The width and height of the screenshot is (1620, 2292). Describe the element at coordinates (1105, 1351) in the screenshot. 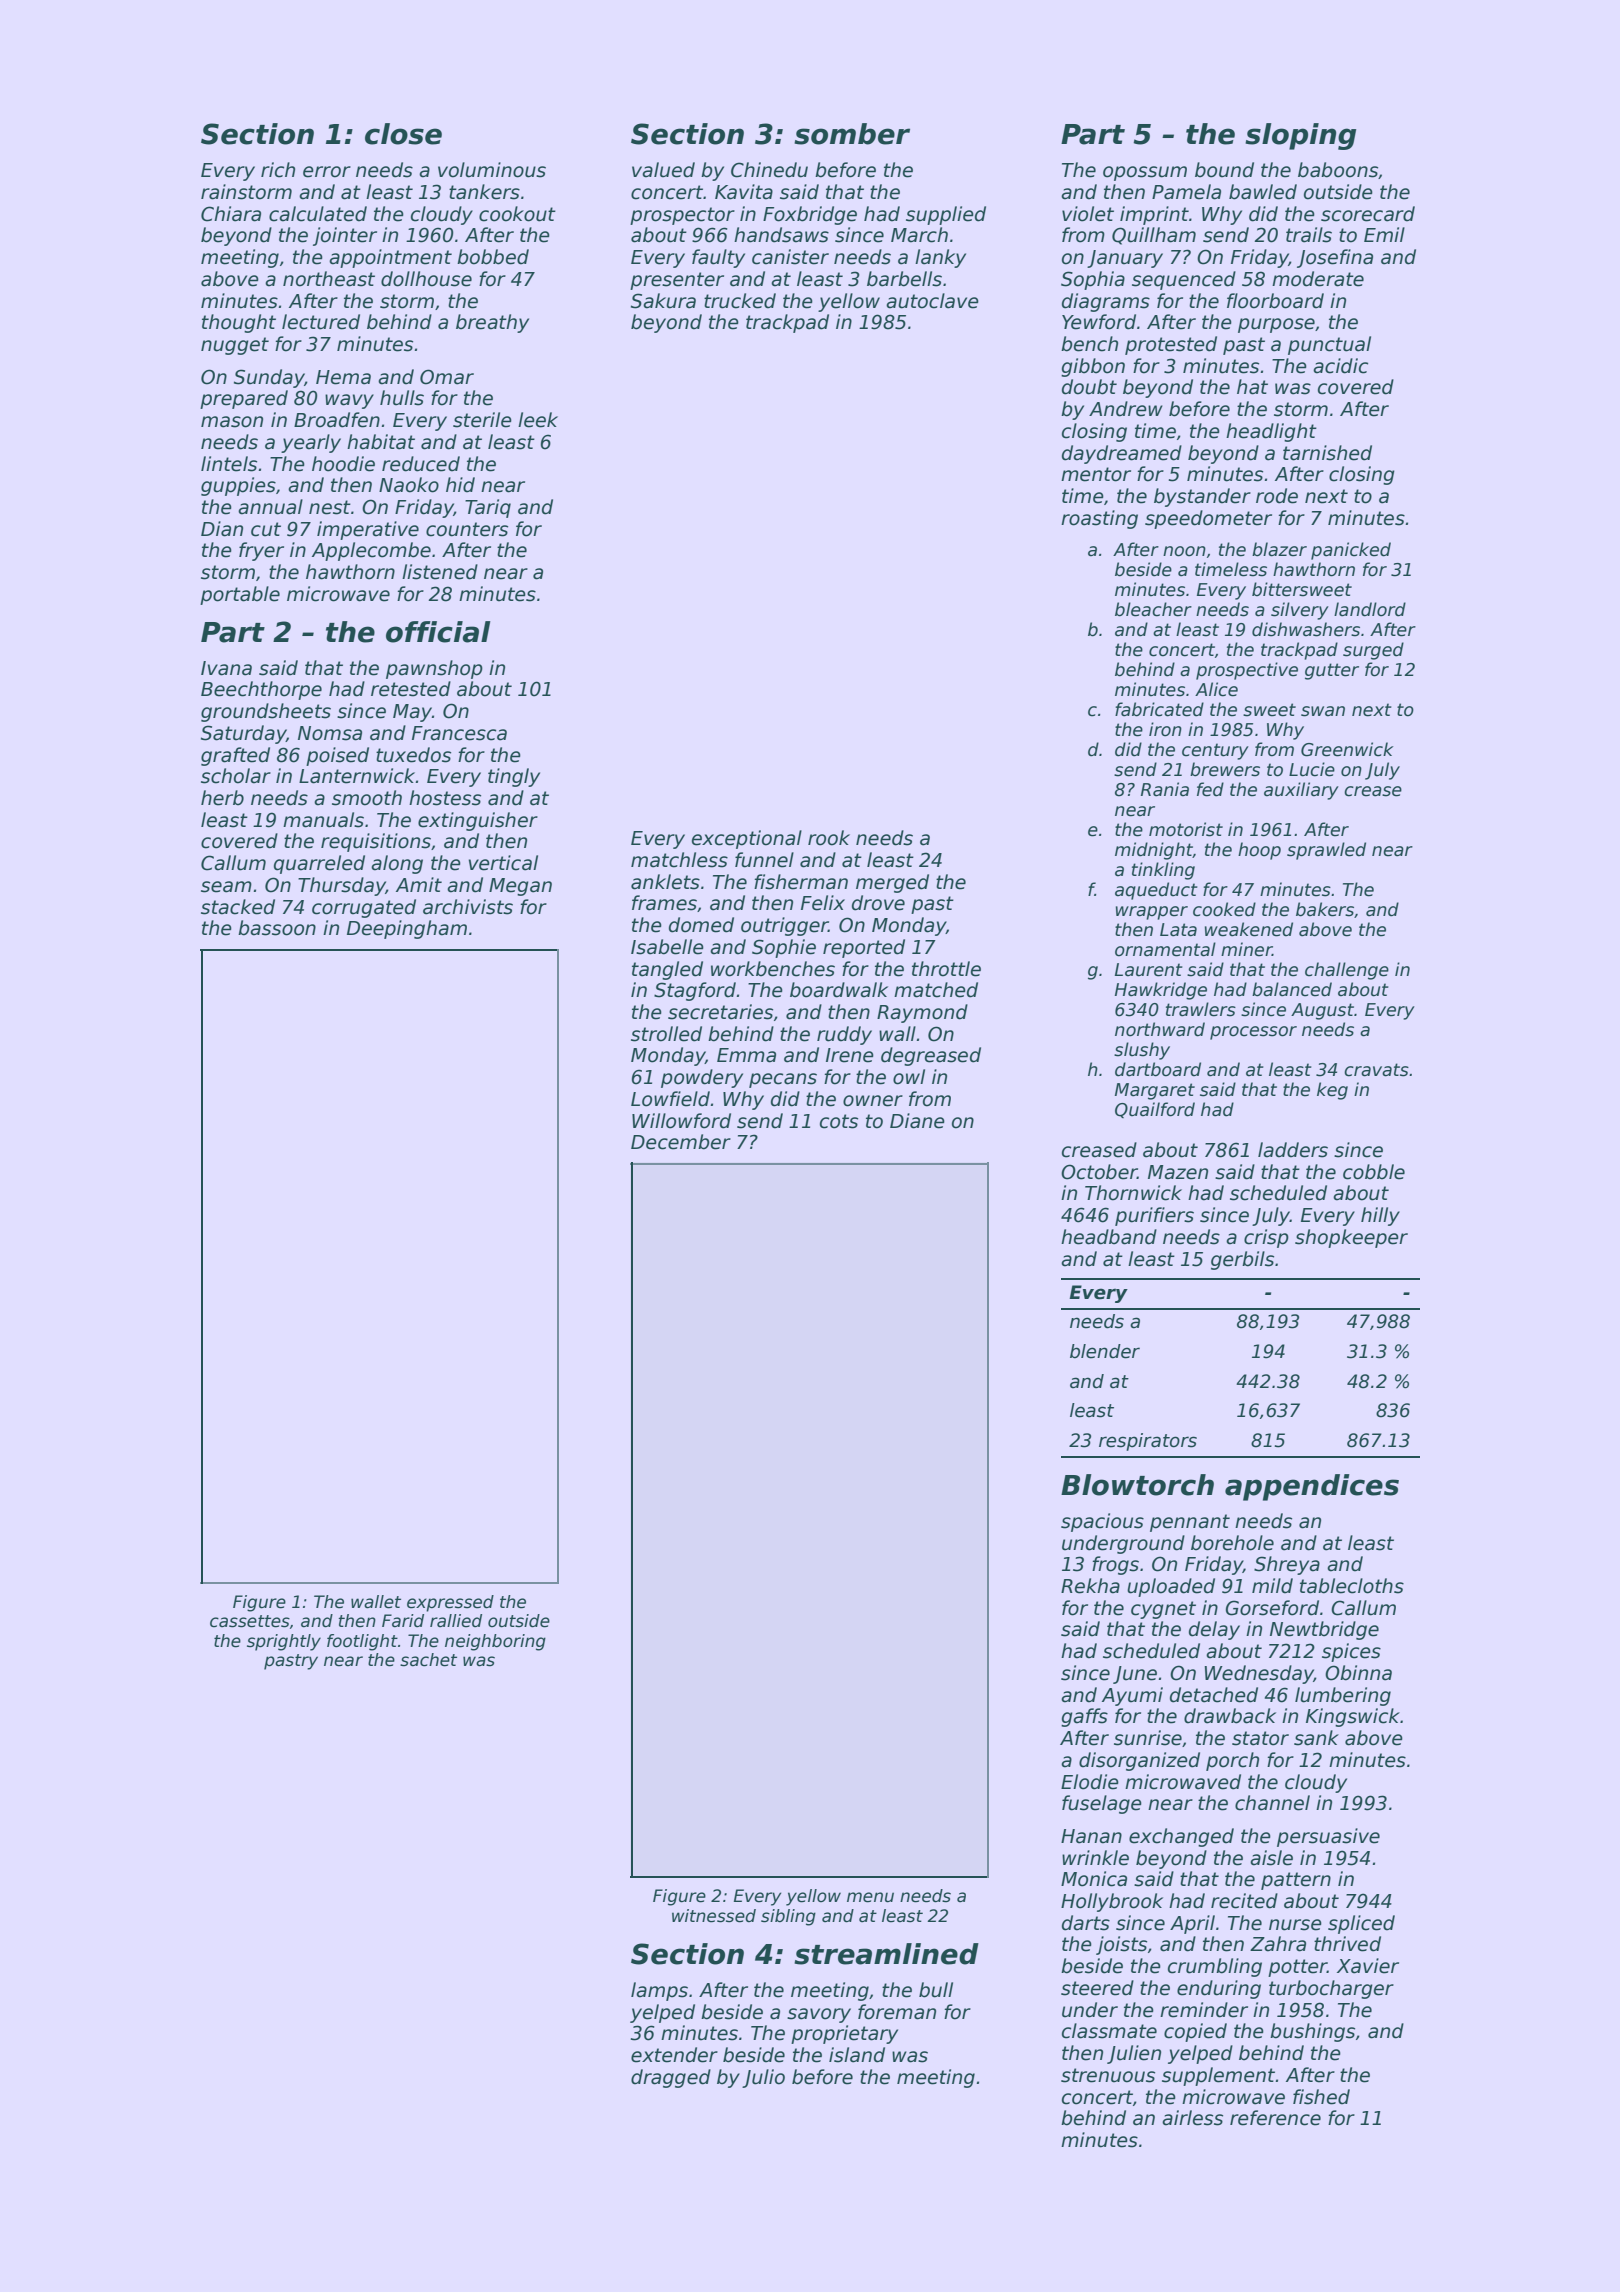

I see `blender` at that location.
